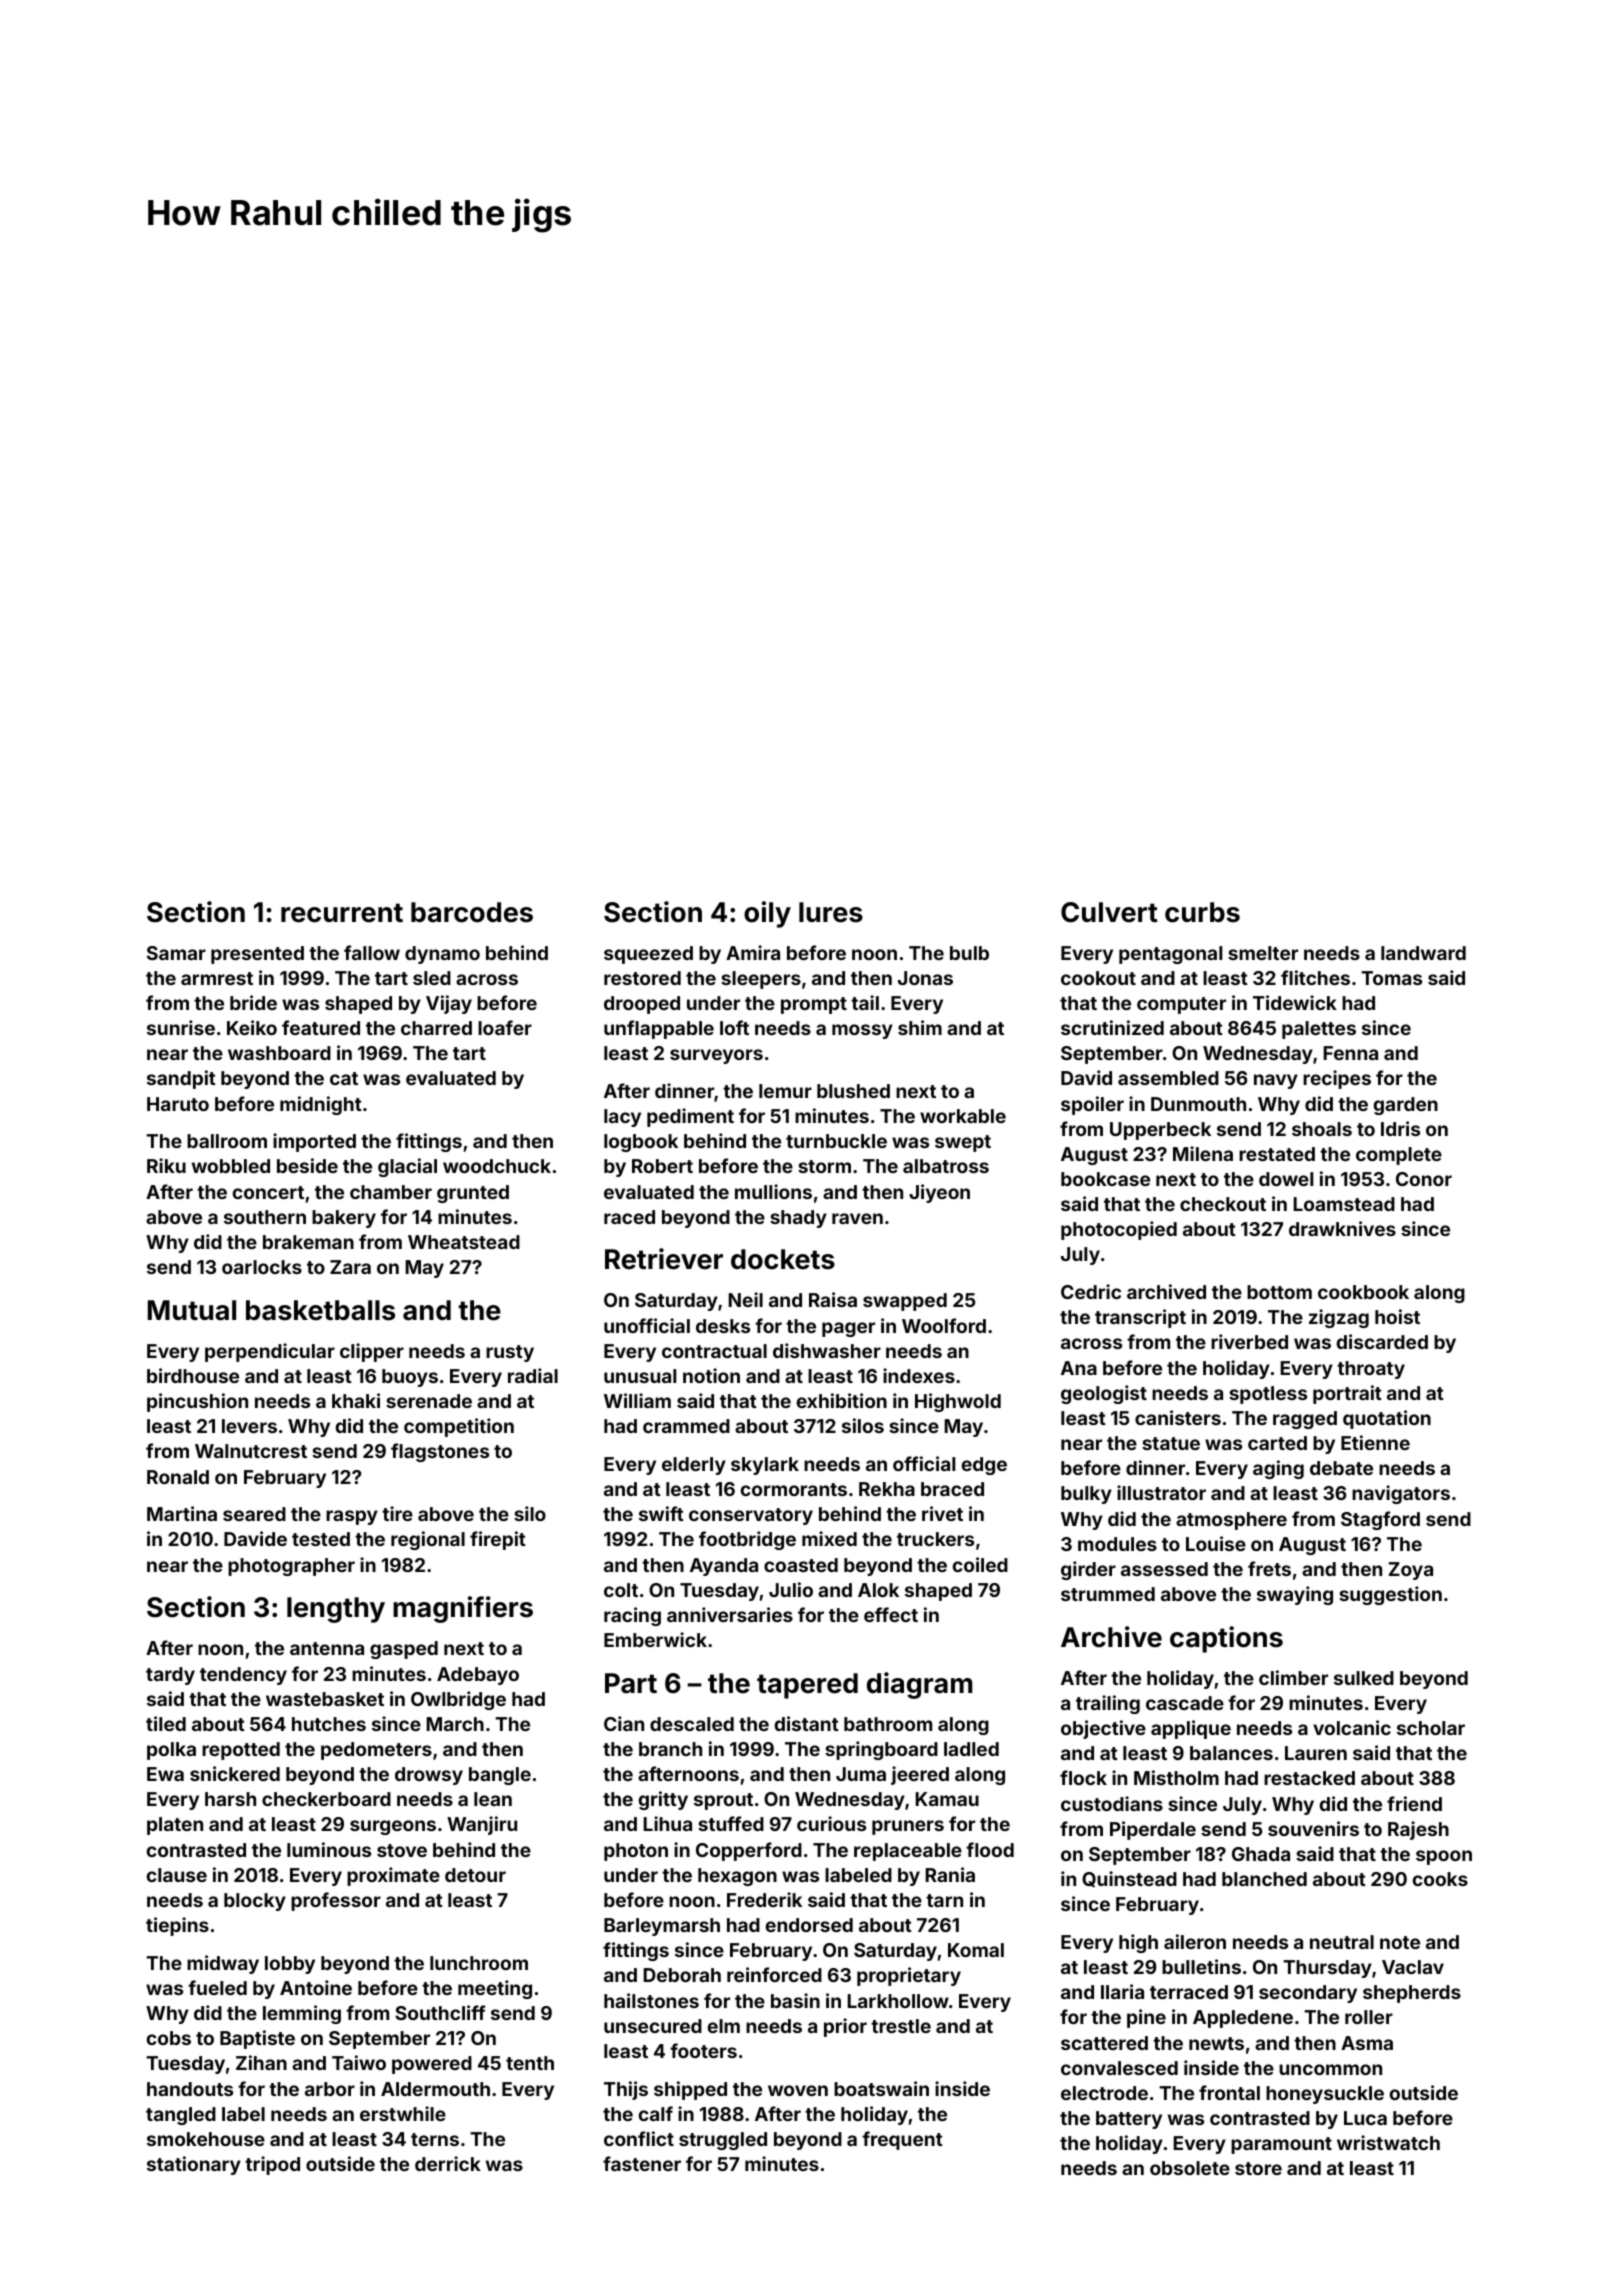 Image resolution: width=1620 pixels, height=2292 pixels. I want to click on serenade, so click(429, 1401).
